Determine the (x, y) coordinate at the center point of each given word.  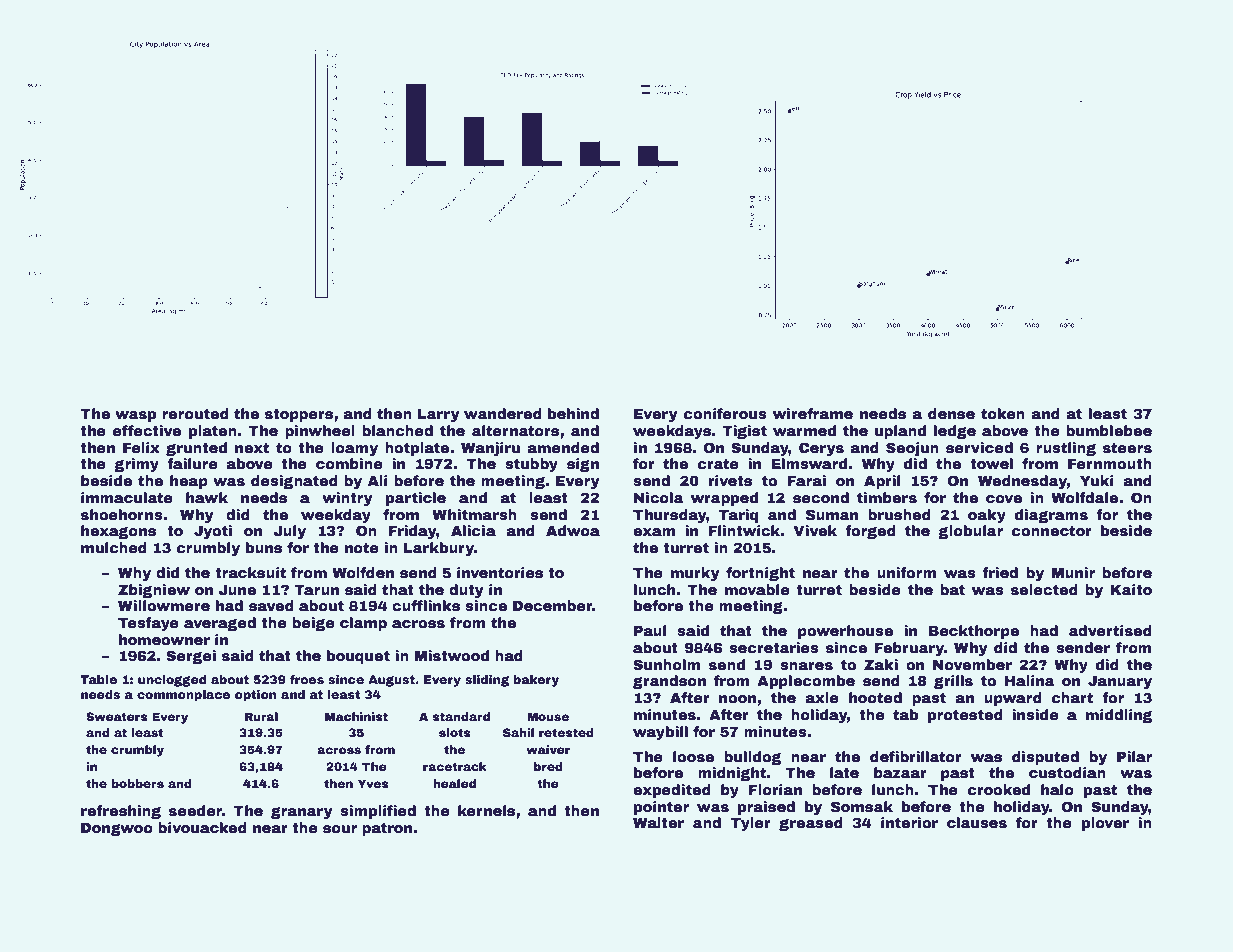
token (1003, 413)
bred (548, 766)
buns (264, 547)
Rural (261, 716)
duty (466, 591)
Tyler (751, 824)
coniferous (725, 413)
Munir (1073, 572)
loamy (354, 449)
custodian (1067, 772)
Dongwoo (117, 829)
